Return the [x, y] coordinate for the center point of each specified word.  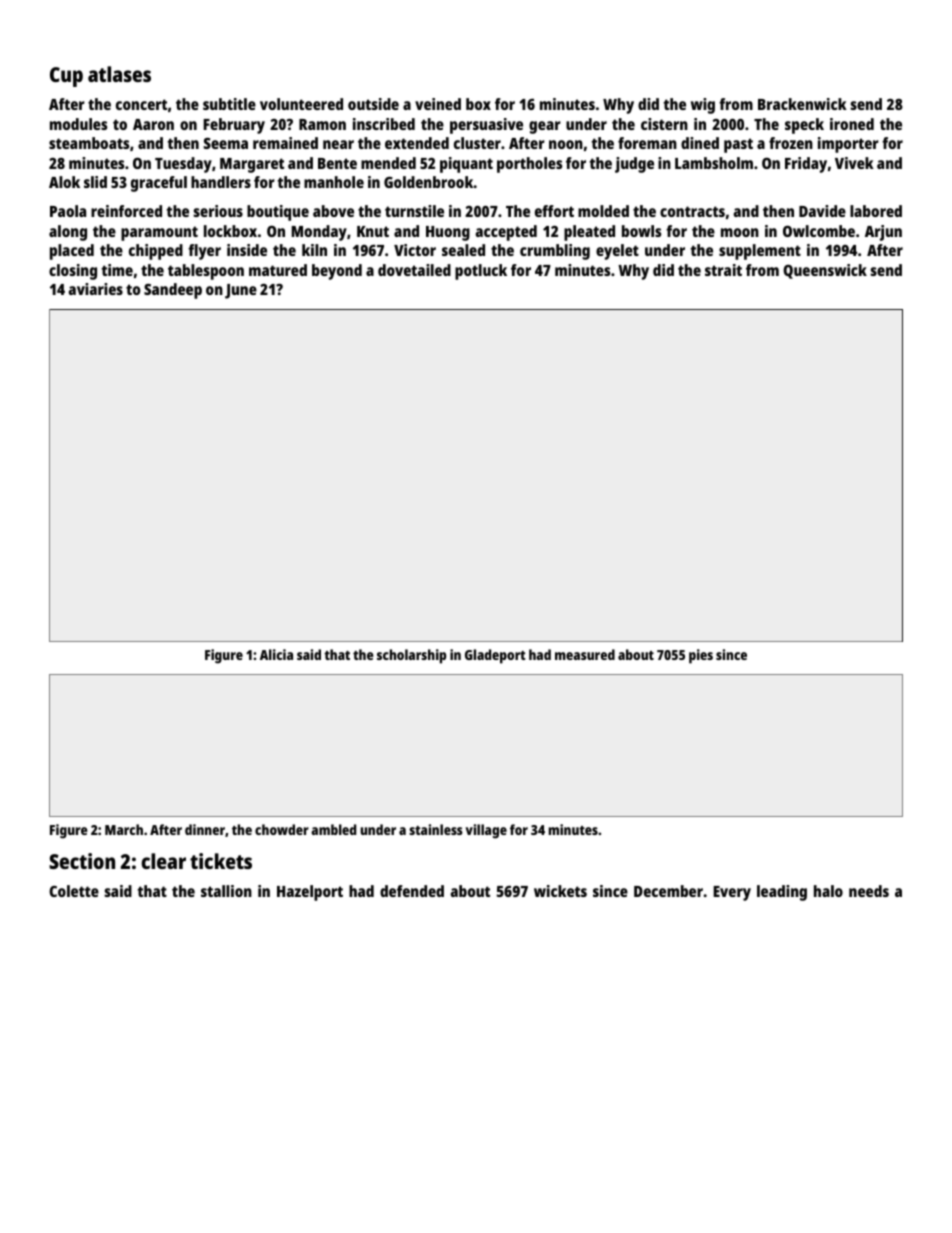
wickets [560, 891]
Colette [74, 891]
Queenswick [825, 271]
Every [732, 893]
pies [701, 656]
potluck [481, 272]
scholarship [411, 656]
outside [373, 104]
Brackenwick [802, 104]
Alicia [276, 654]
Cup [66, 77]
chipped [156, 252]
